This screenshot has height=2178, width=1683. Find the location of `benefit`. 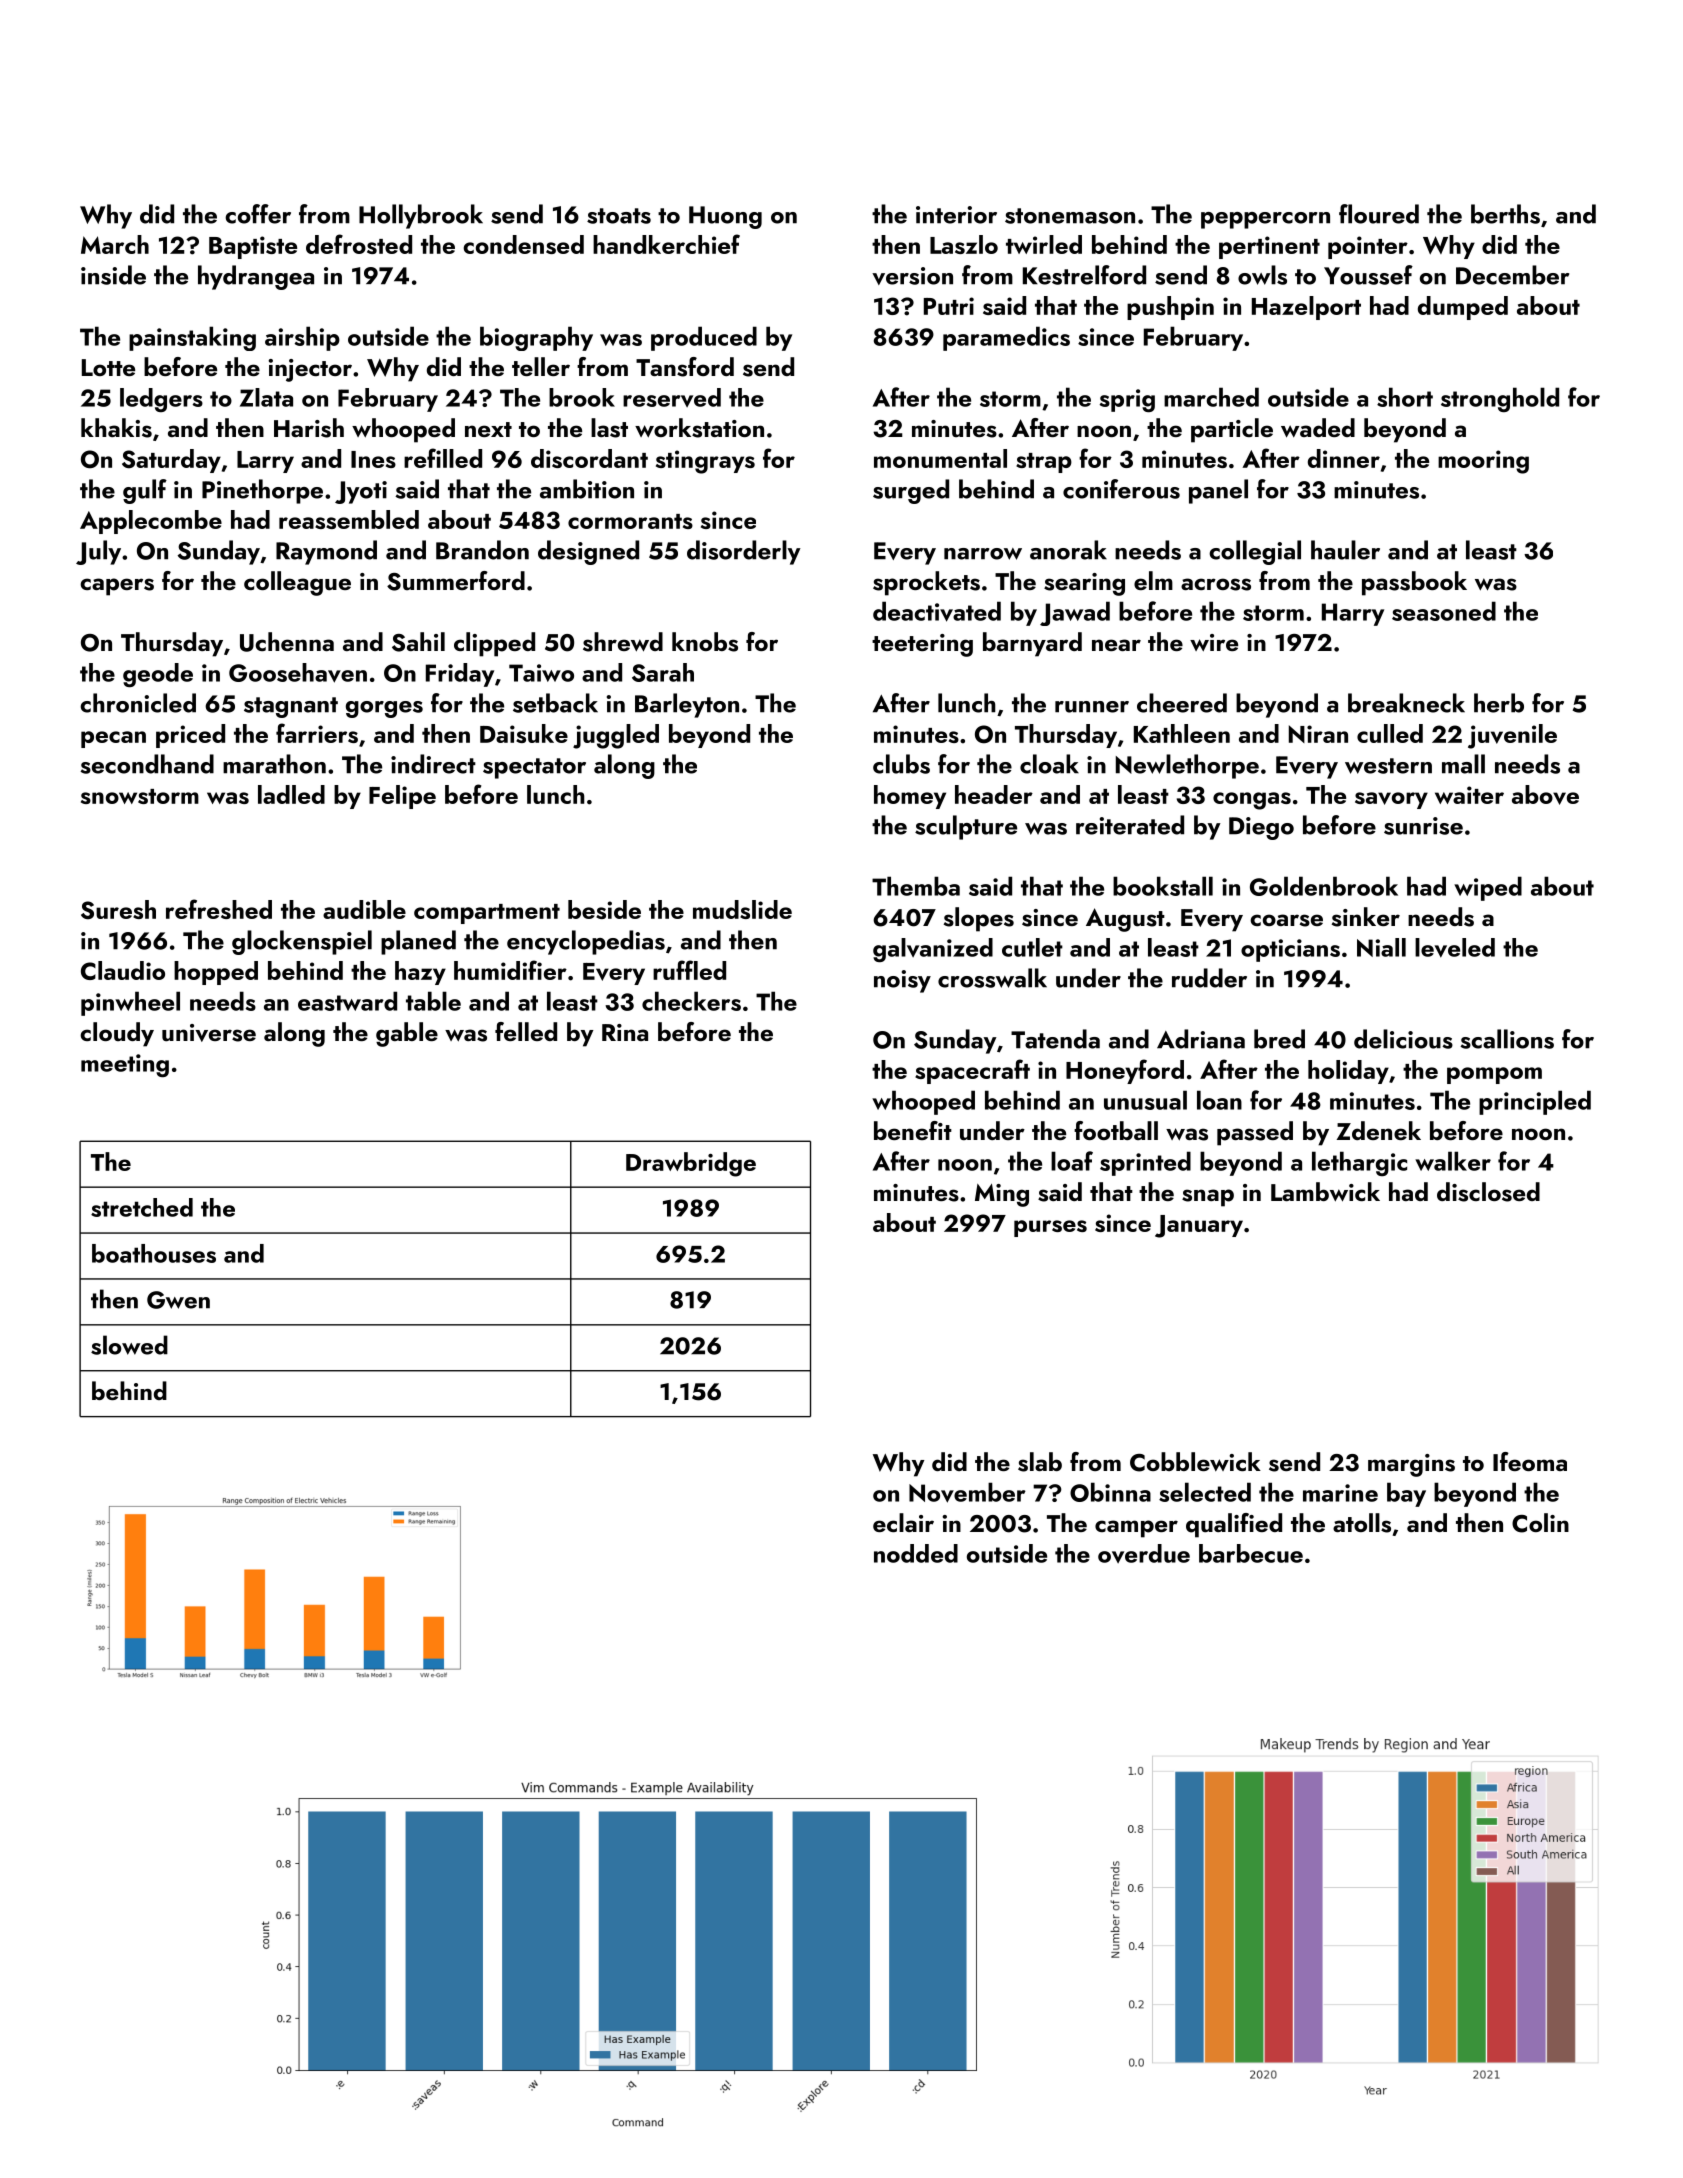

benefit is located at coordinates (913, 1130).
